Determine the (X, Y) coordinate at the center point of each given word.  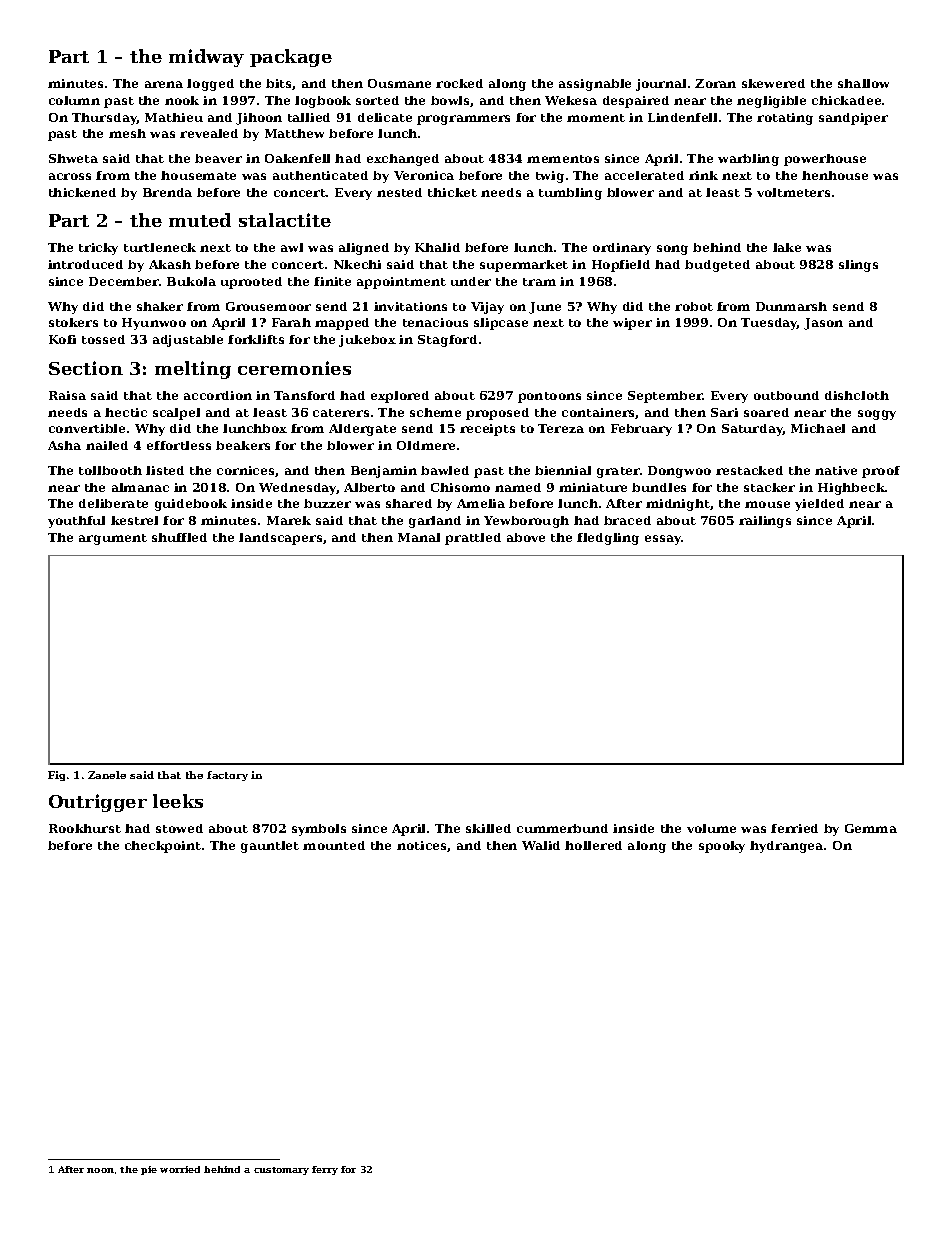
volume (711, 828)
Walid (541, 845)
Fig (56, 776)
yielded (819, 505)
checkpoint (163, 847)
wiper (632, 324)
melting (193, 370)
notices (421, 845)
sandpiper (853, 119)
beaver (218, 158)
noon (100, 1170)
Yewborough (526, 522)
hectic (126, 412)
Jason (823, 324)
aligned (364, 249)
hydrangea (786, 847)
